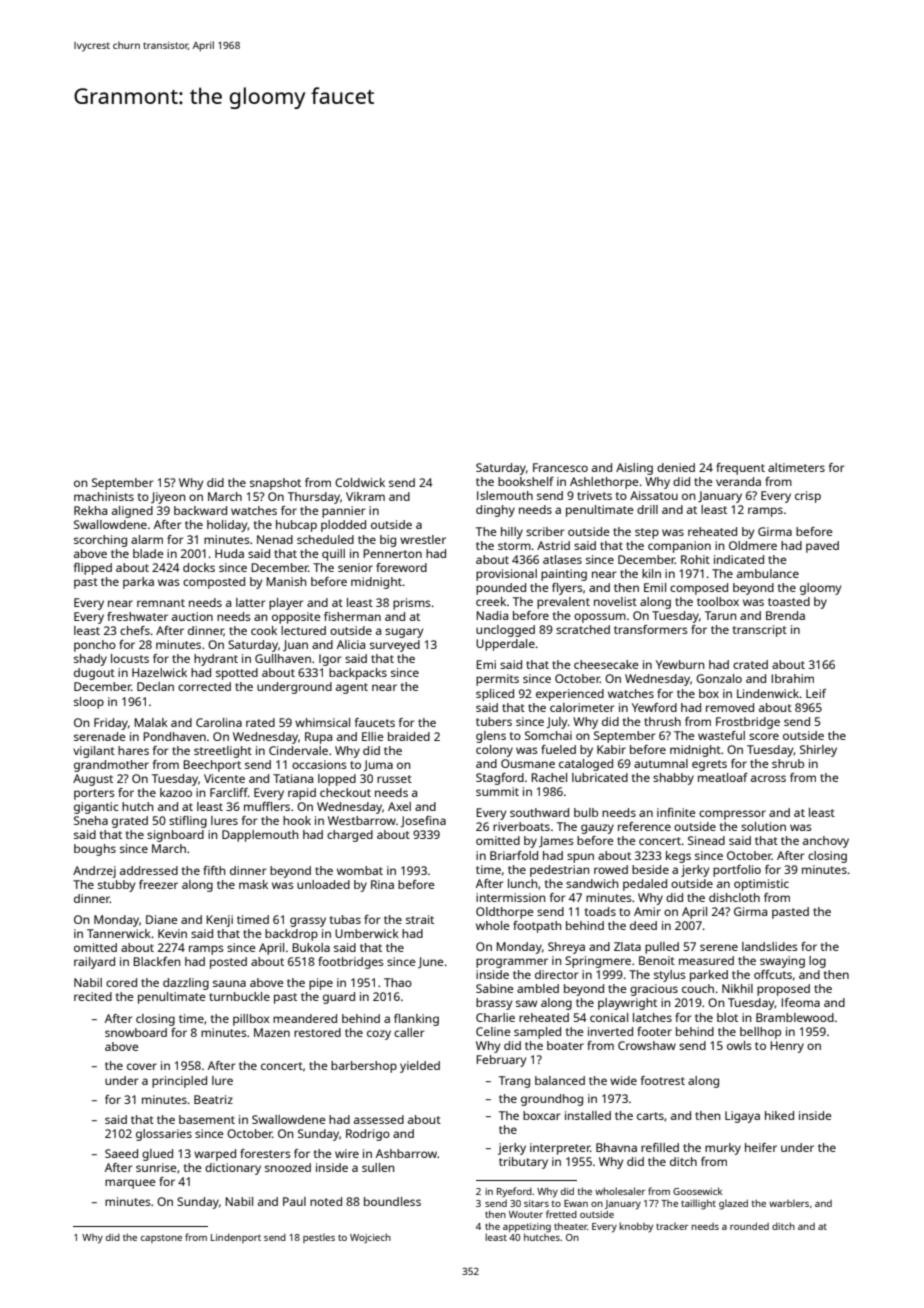 This screenshot has width=924, height=1308. I want to click on frequent, so click(740, 469).
